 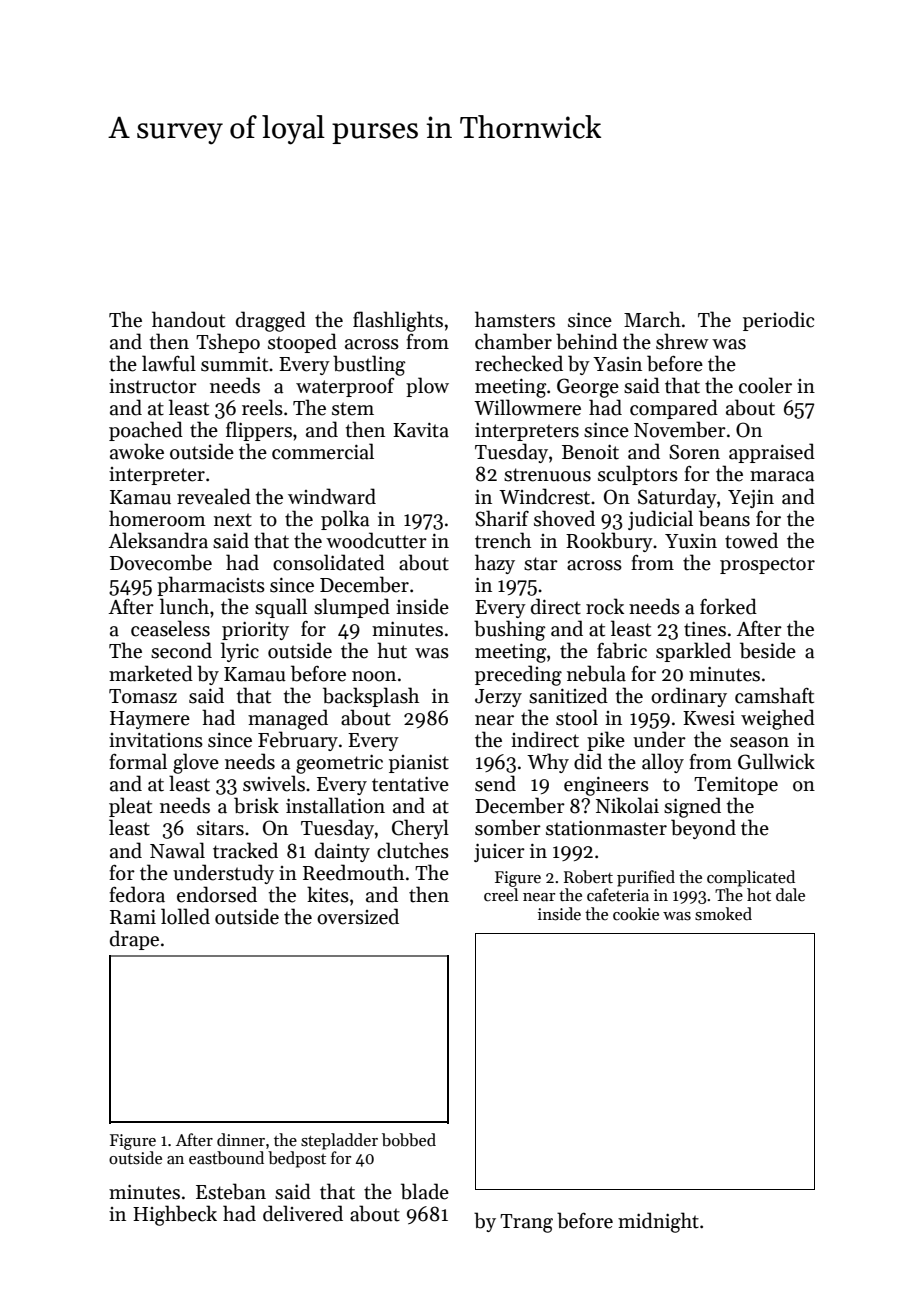 What do you see at coordinates (776, 761) in the document?
I see `Gullwick` at bounding box center [776, 761].
